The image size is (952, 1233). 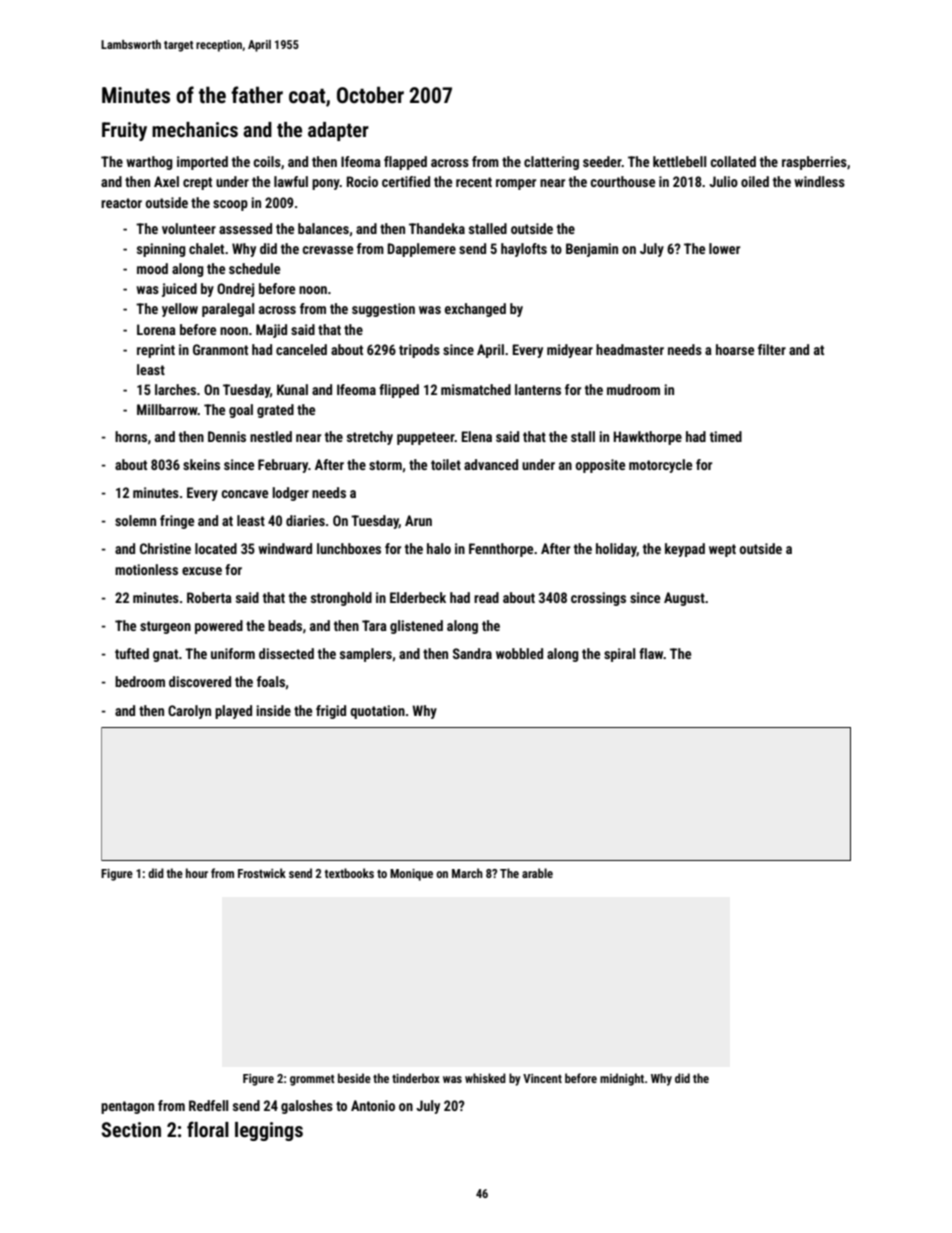 I want to click on Ondrej, so click(x=235, y=290).
